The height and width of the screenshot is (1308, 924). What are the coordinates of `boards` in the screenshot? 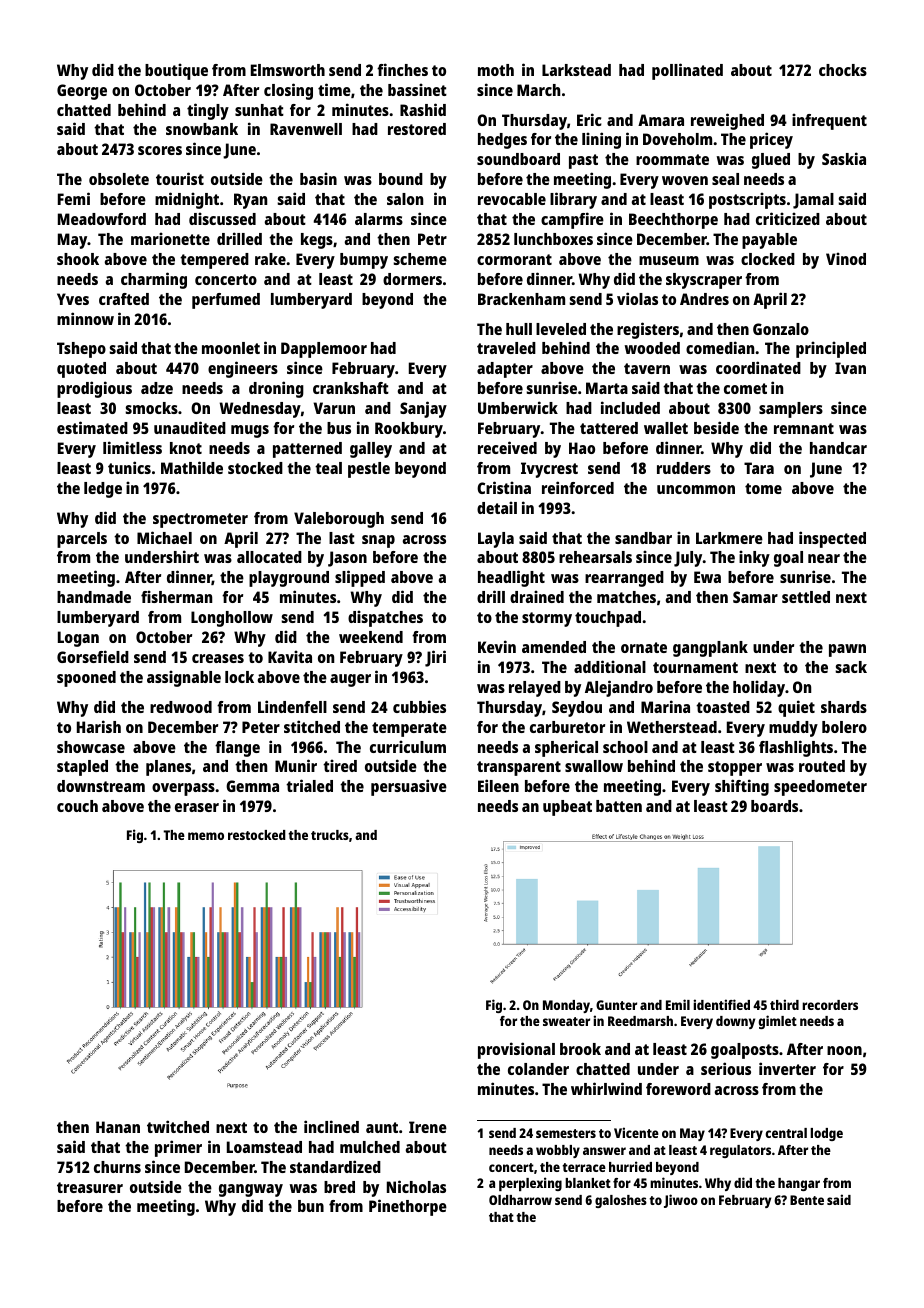 It's located at (774, 806).
